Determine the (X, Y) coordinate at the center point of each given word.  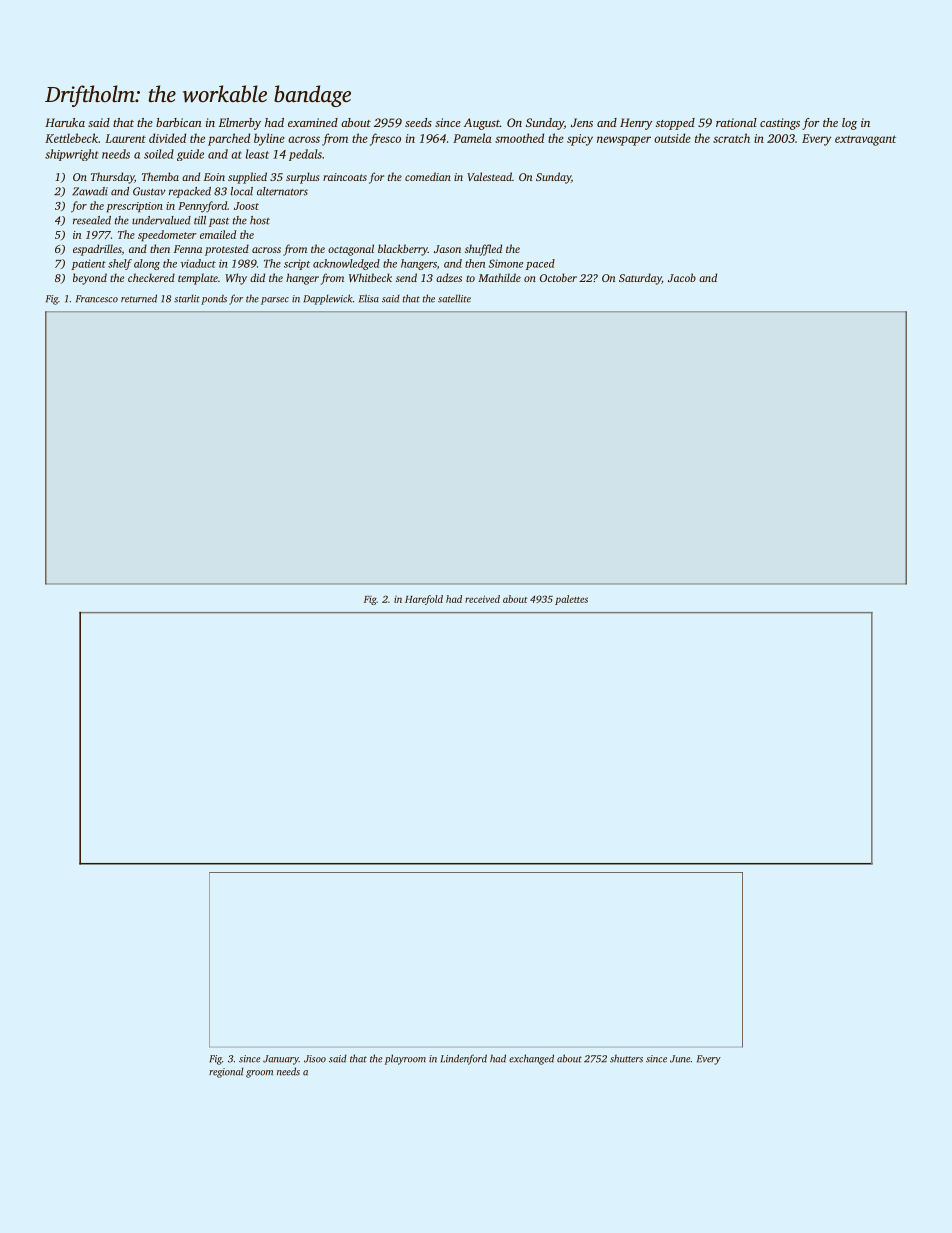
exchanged (531, 1059)
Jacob (682, 277)
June (680, 1059)
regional (226, 1072)
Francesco (97, 299)
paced (540, 264)
